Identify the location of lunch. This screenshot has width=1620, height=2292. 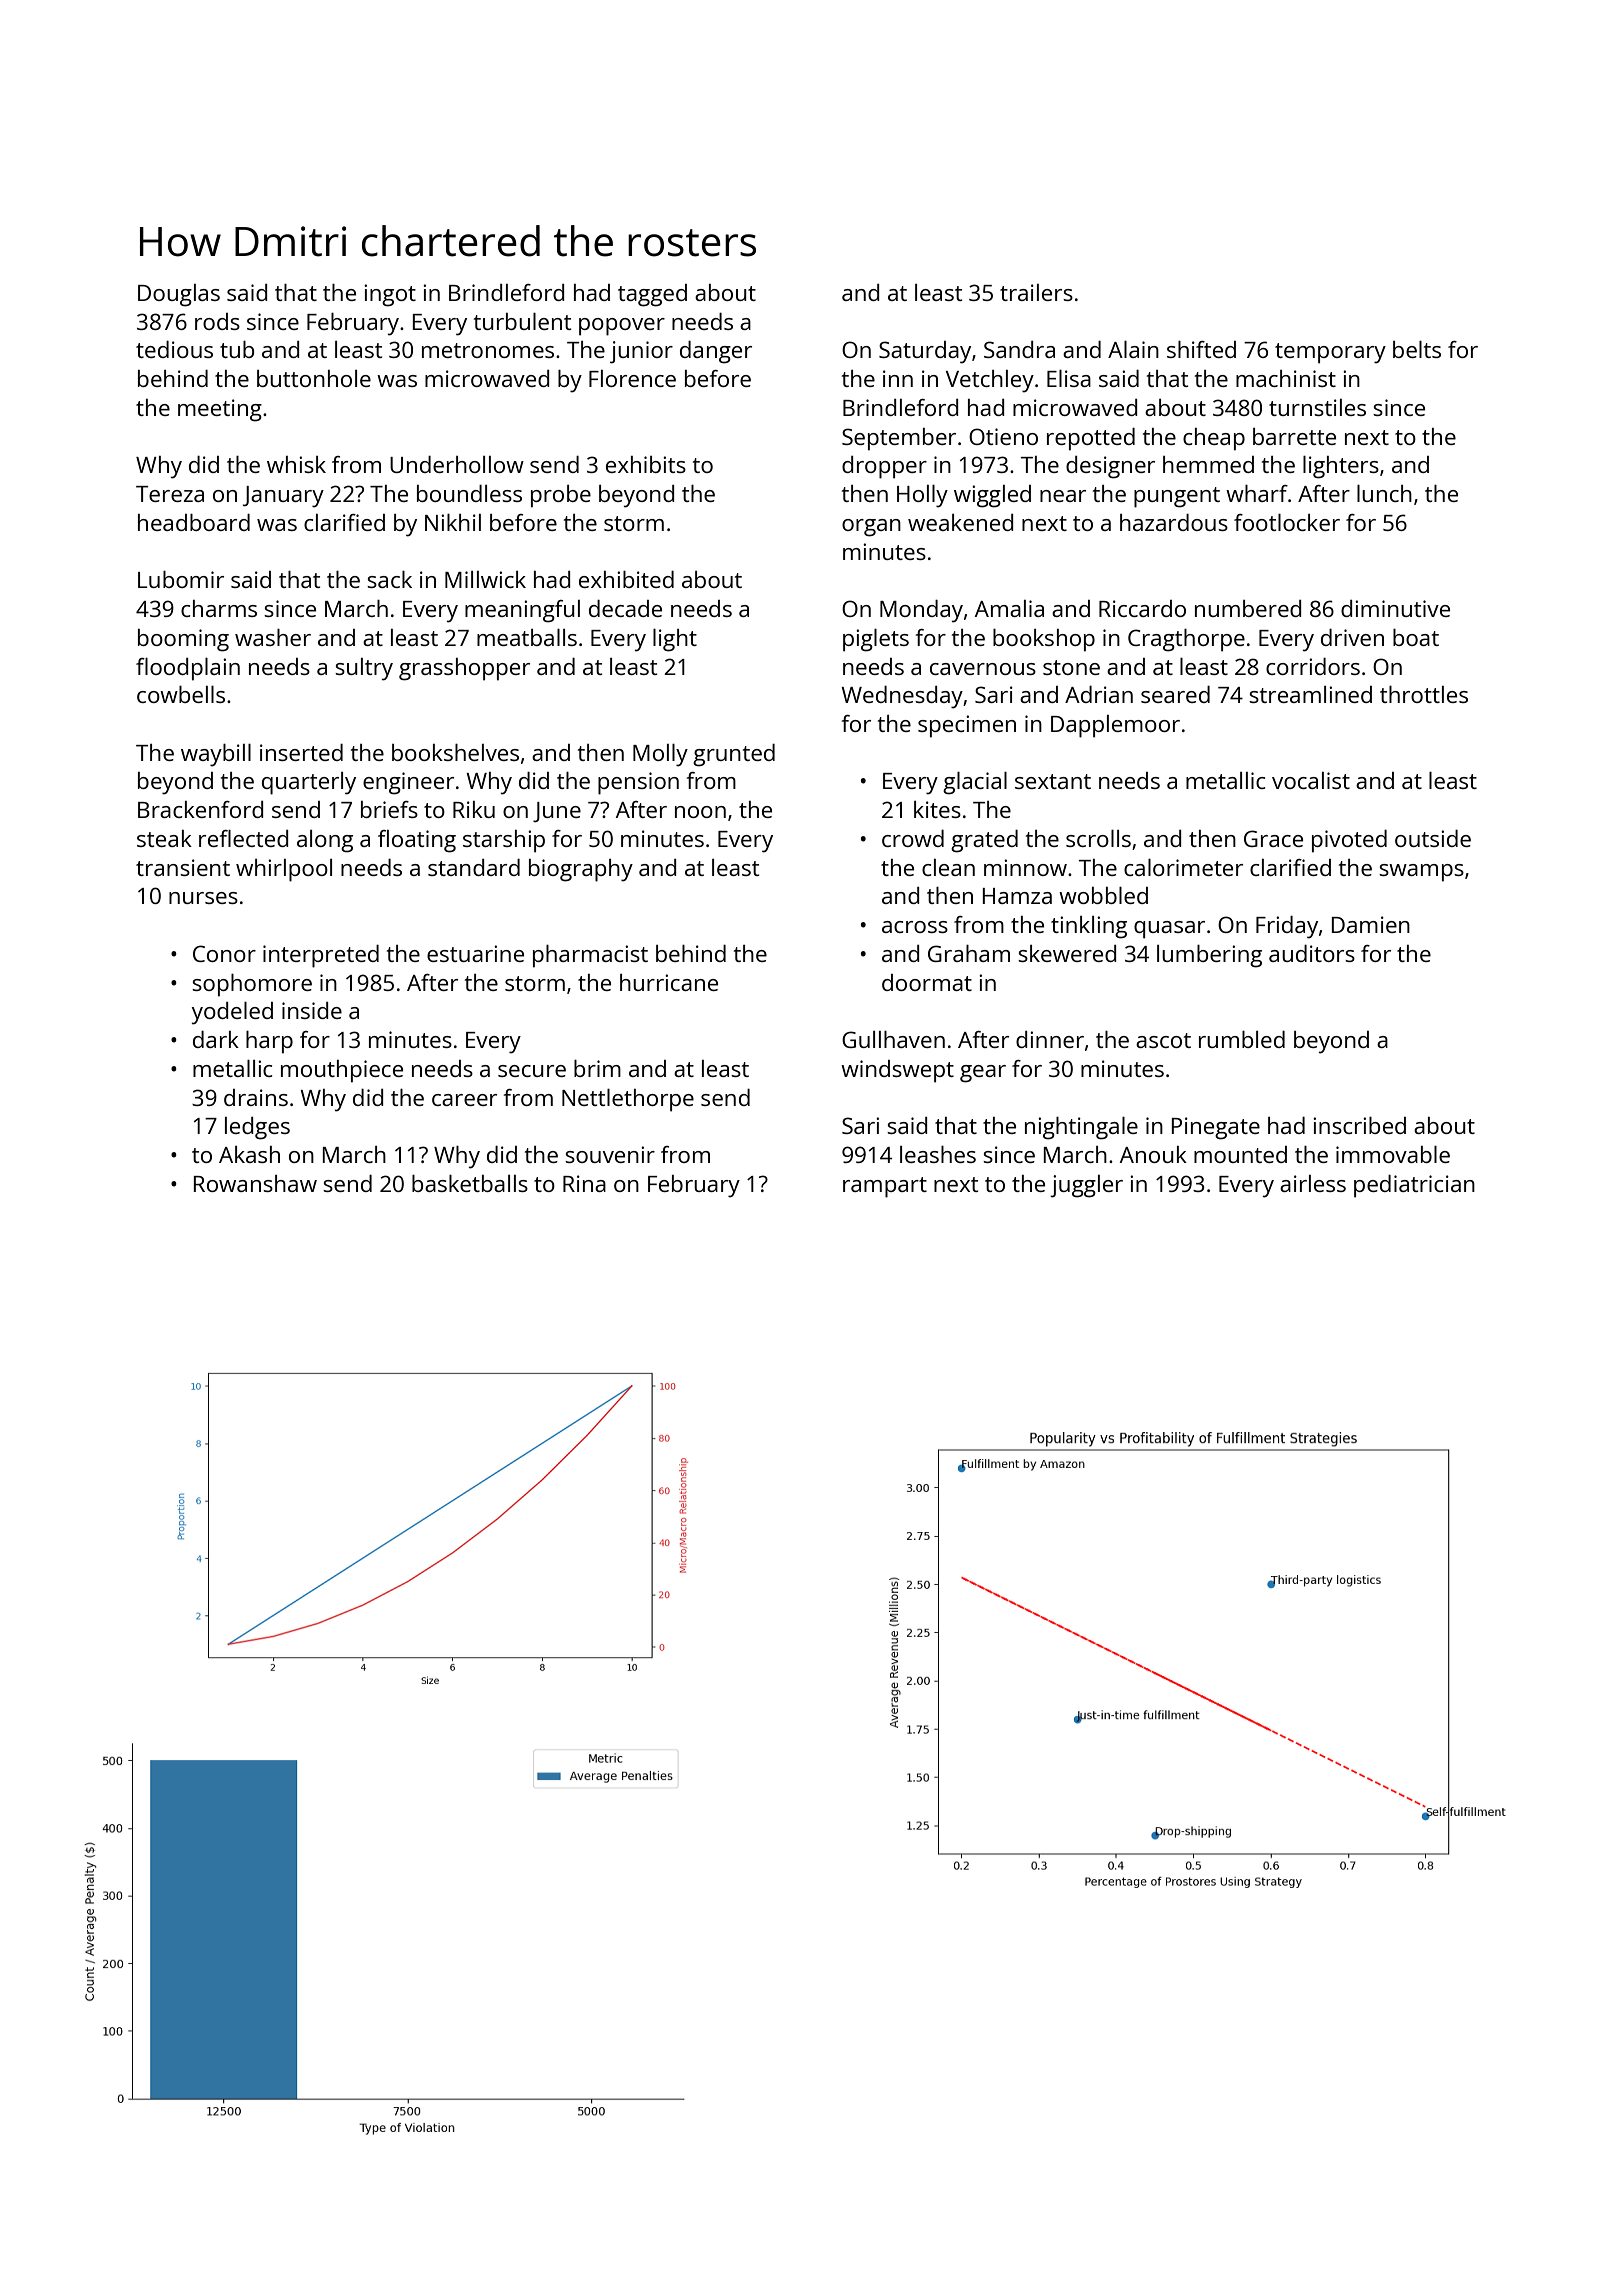
(1384, 493).
